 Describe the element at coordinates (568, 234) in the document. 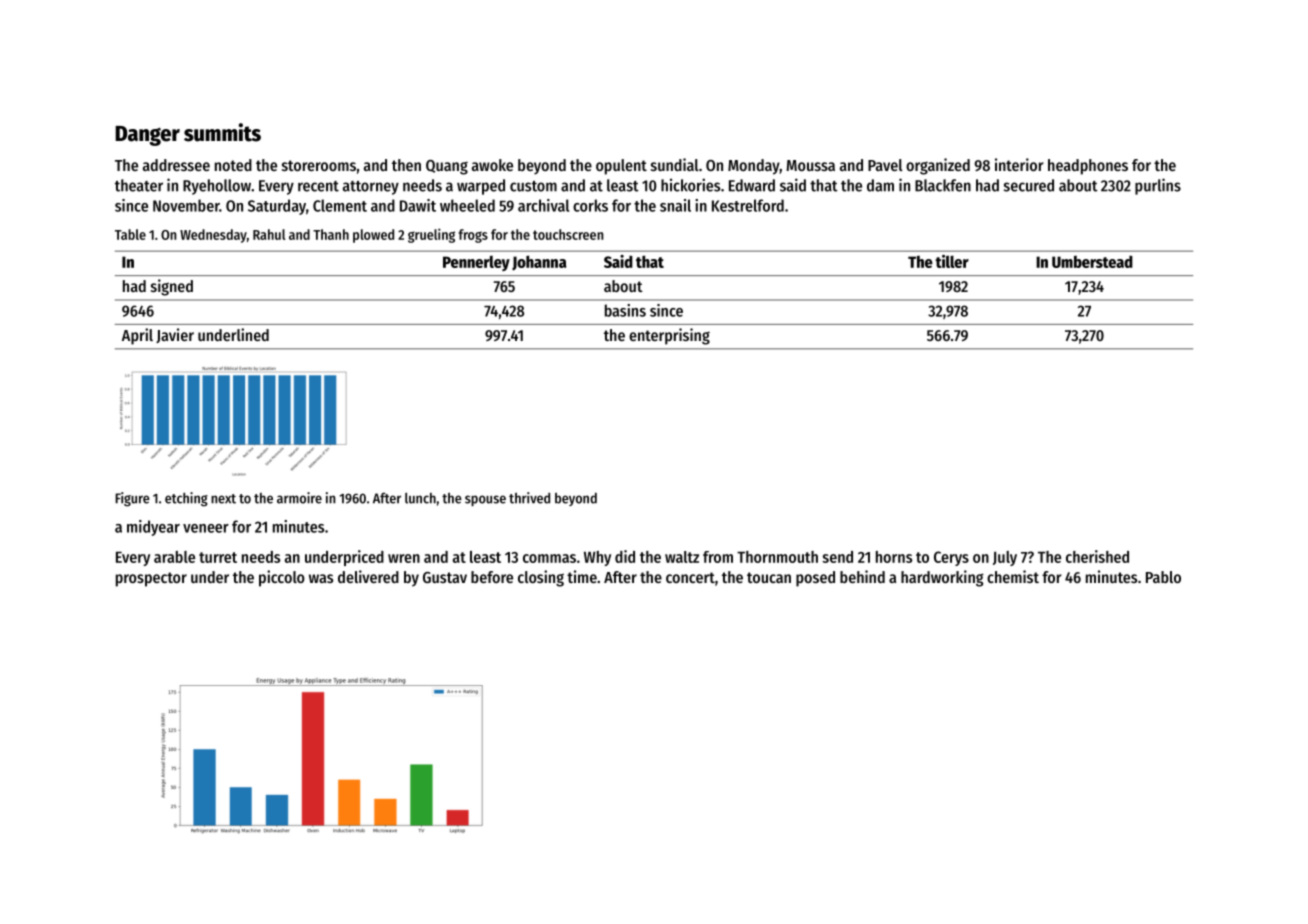

I see `touchscreen` at that location.
